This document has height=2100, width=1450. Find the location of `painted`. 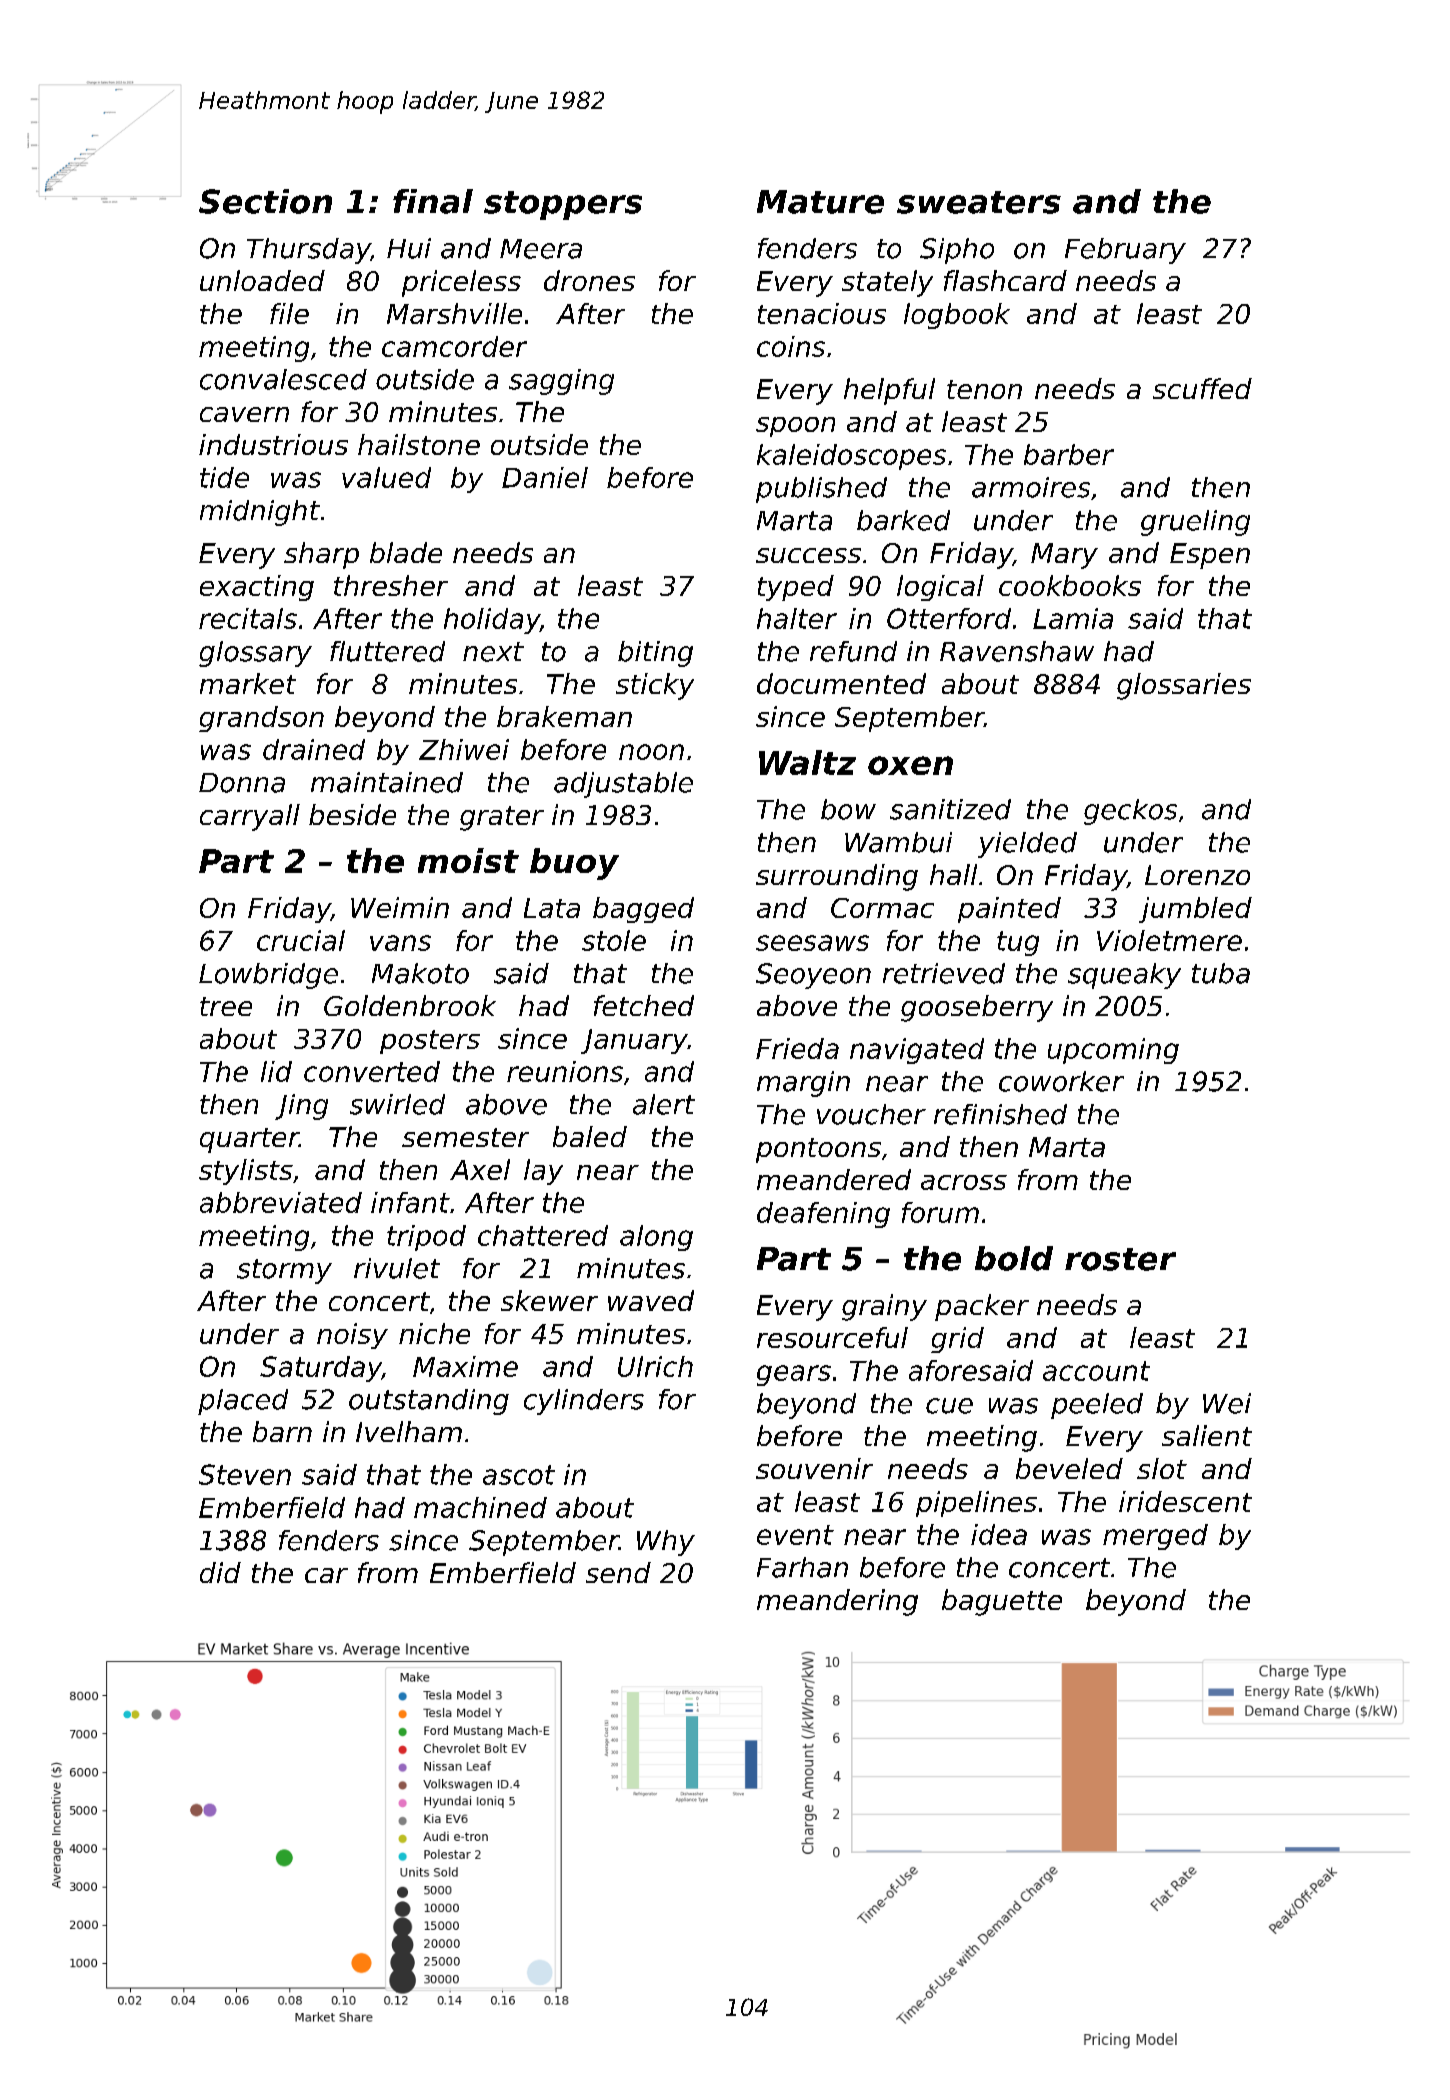

painted is located at coordinates (1009, 910).
